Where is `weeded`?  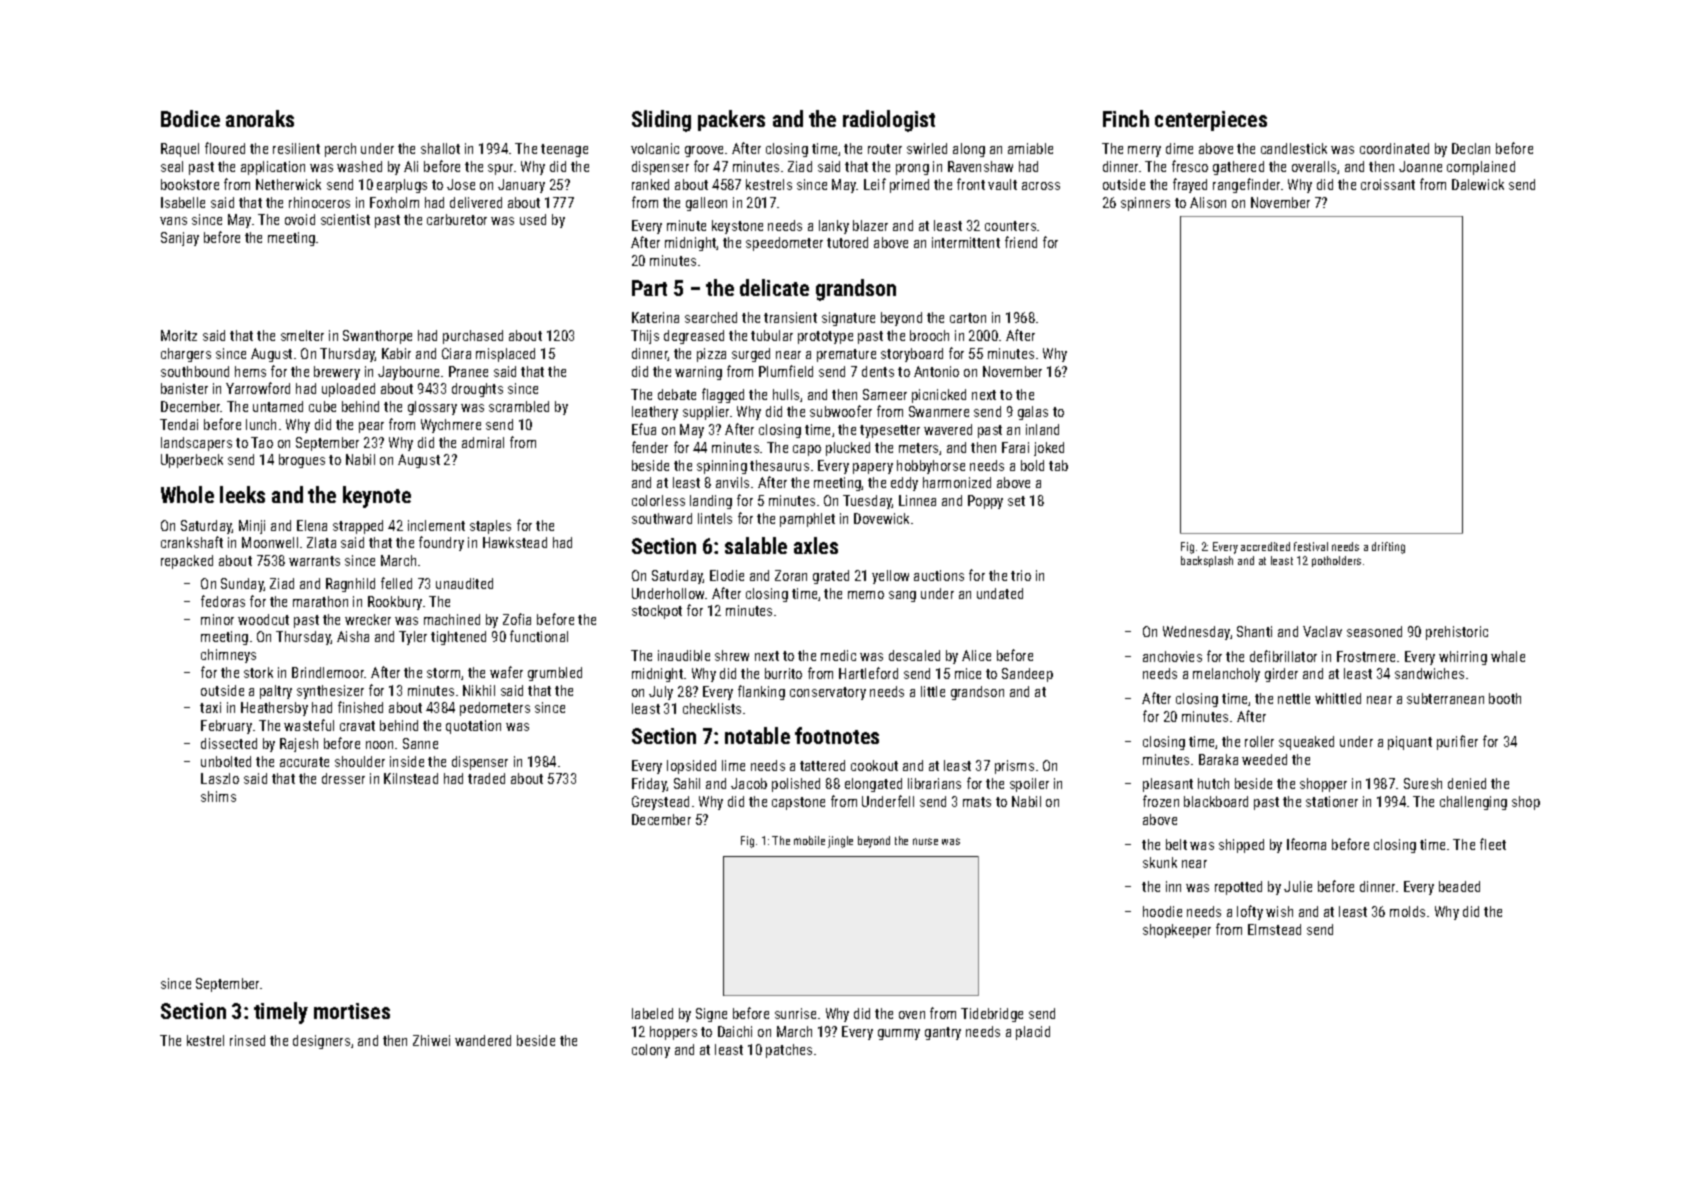 weeded is located at coordinates (1264, 759).
